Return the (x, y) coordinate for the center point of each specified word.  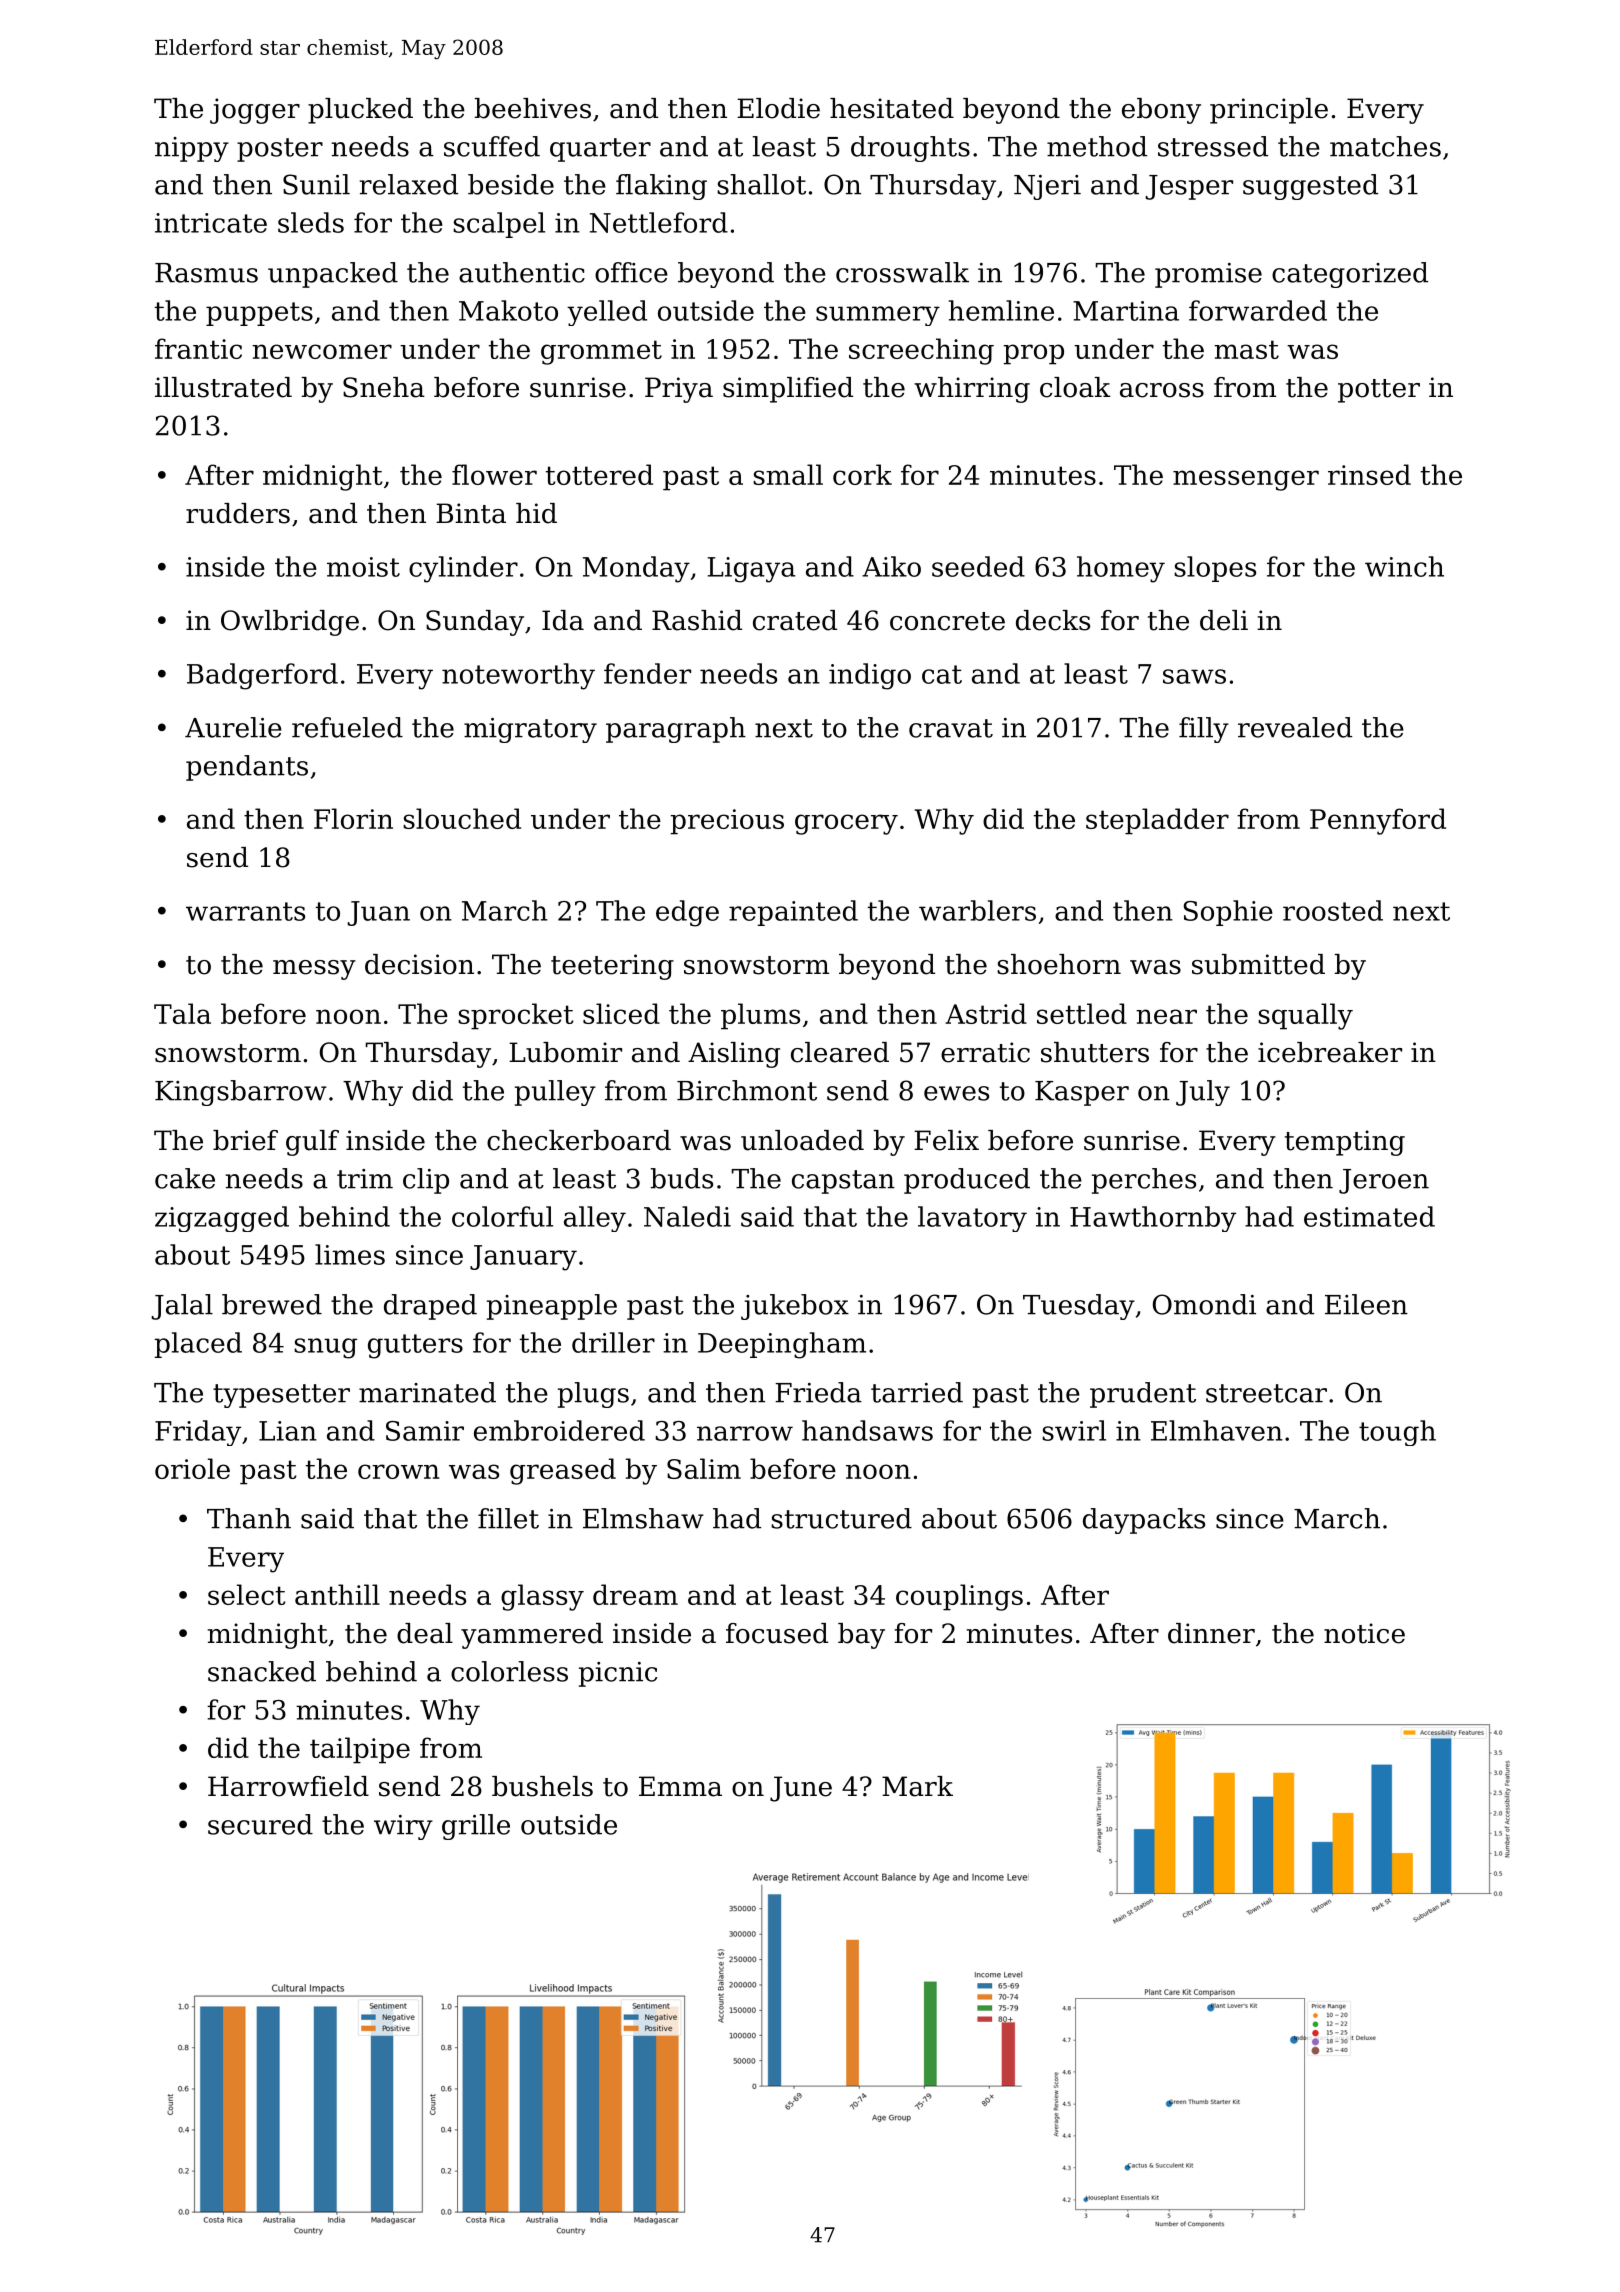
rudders (238, 513)
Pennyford (1378, 821)
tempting (1345, 1143)
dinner (1211, 1633)
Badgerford (262, 676)
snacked (262, 1671)
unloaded (802, 1140)
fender (647, 673)
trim (365, 1179)
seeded (978, 566)
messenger (1246, 480)
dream (635, 1594)
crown (399, 1471)
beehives (533, 108)
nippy (192, 149)
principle (1269, 111)
